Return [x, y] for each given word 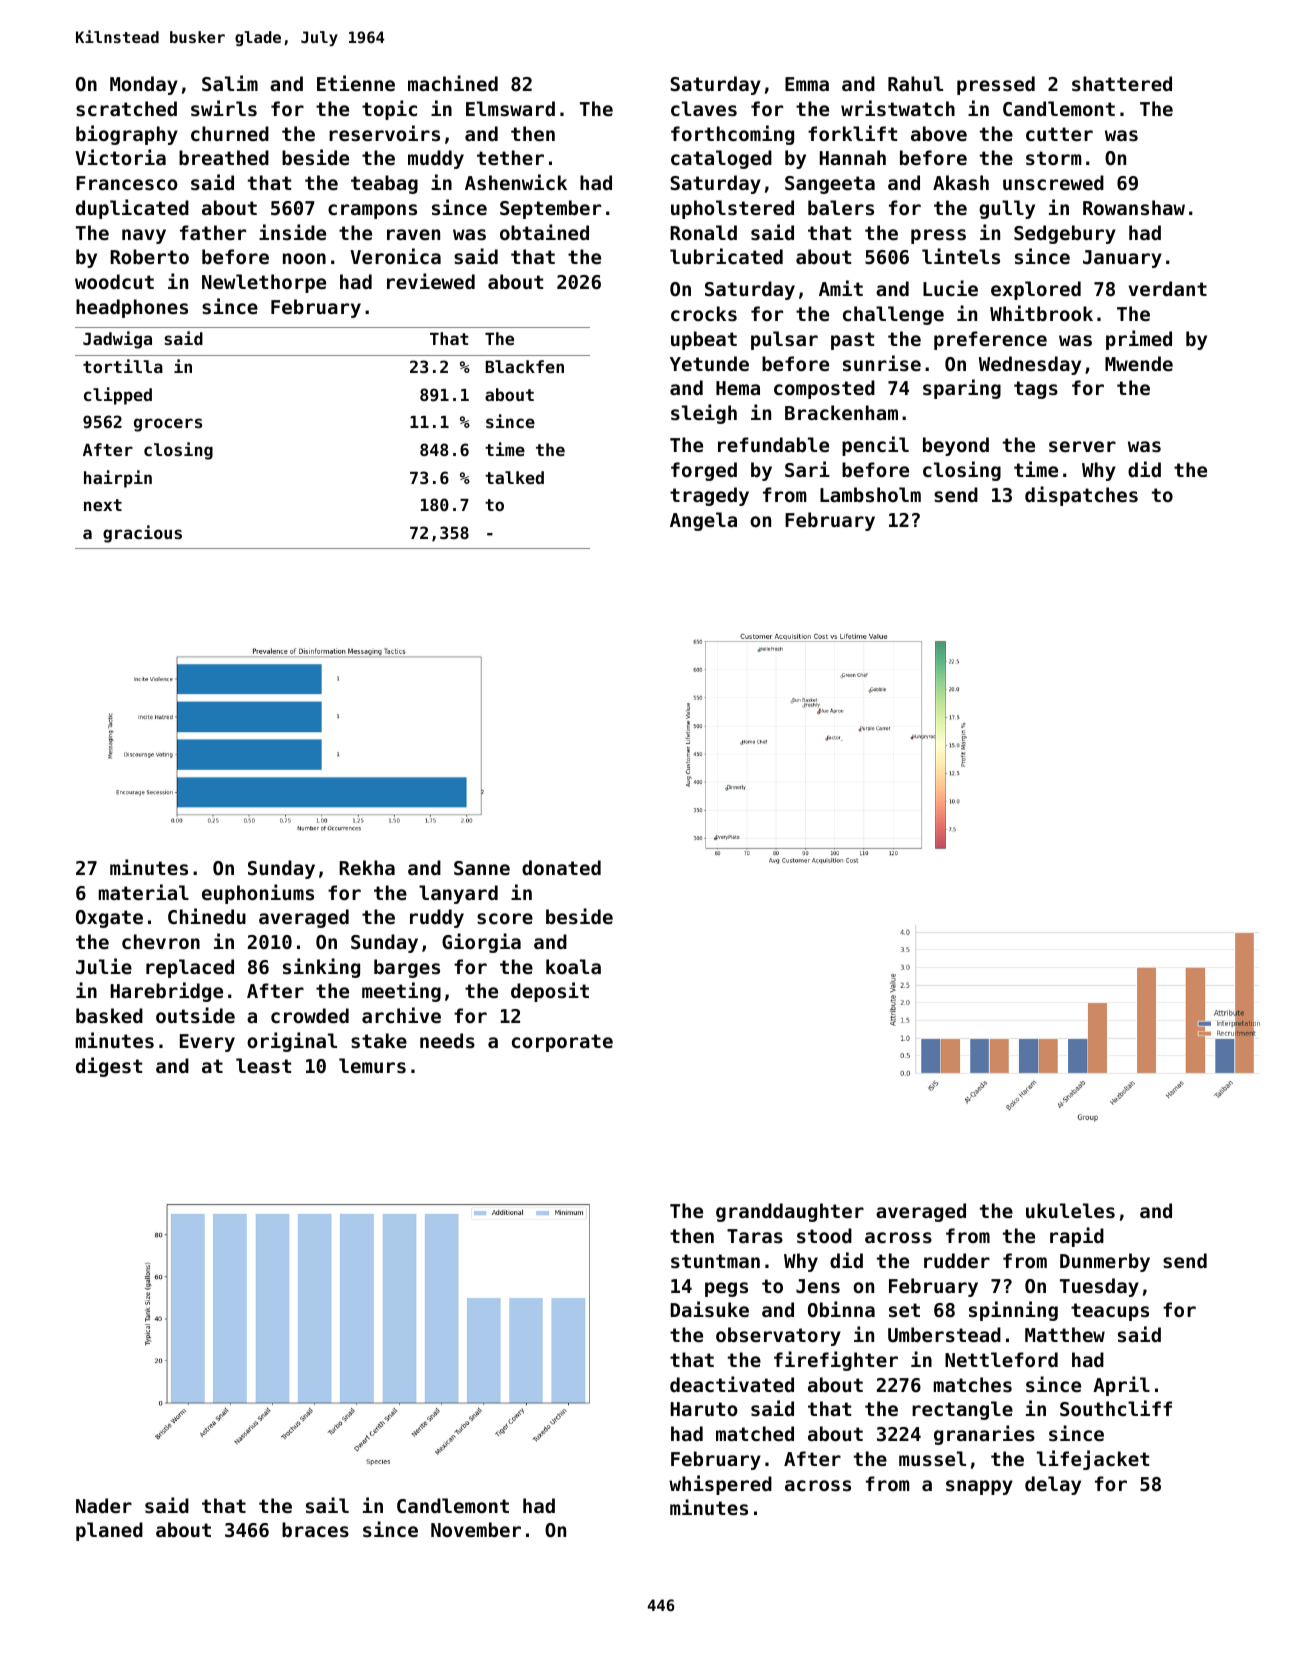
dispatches [1081, 496]
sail [327, 1505]
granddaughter [790, 1212]
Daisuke [710, 1309]
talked [514, 477]
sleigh [704, 414]
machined [453, 83]
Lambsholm [870, 494]
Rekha [367, 867]
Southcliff [1116, 1408]
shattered [1122, 84]
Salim [230, 83]
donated [561, 867]
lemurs [372, 1066]
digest [109, 1067]
